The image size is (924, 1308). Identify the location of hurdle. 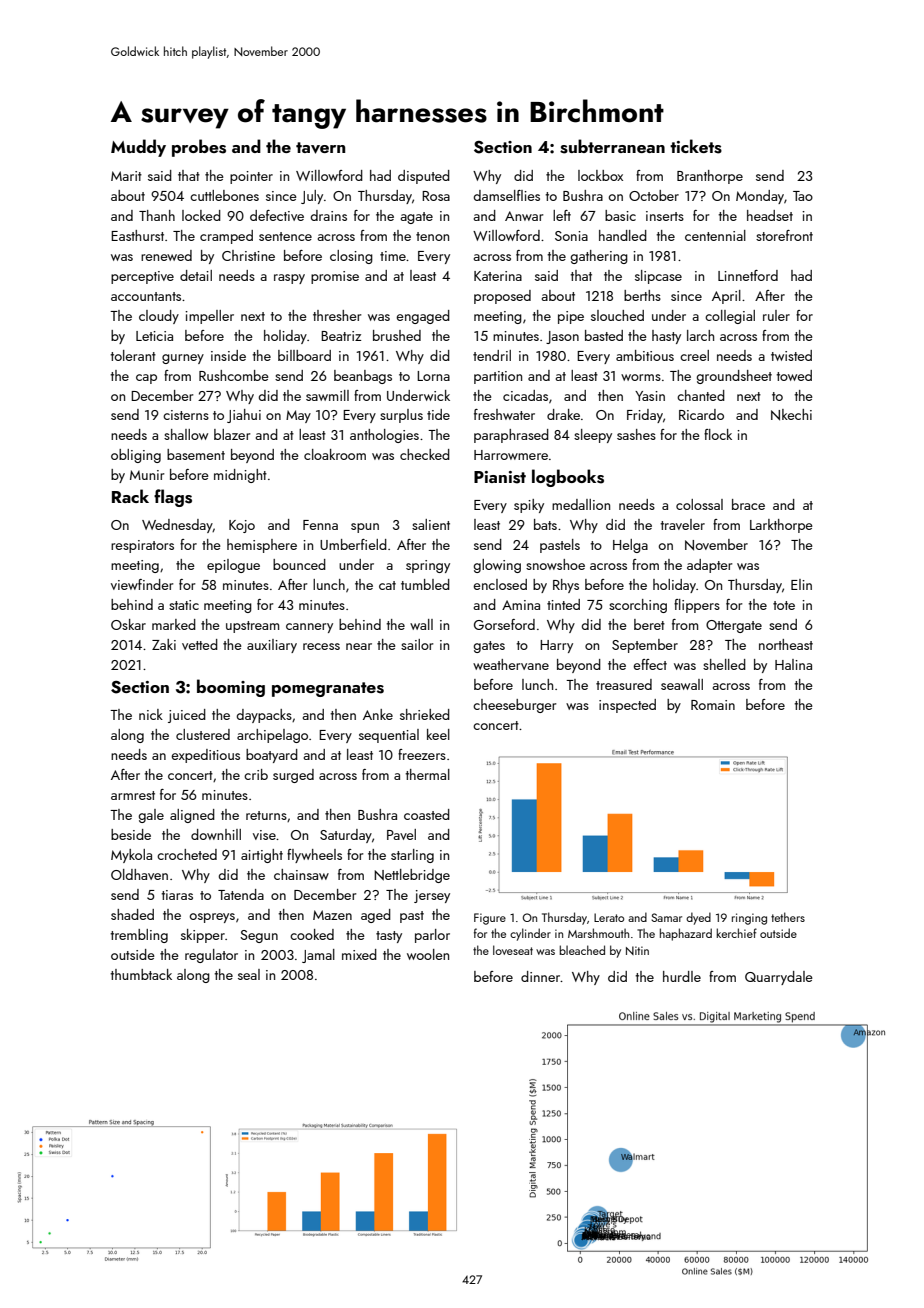
(682, 976).
